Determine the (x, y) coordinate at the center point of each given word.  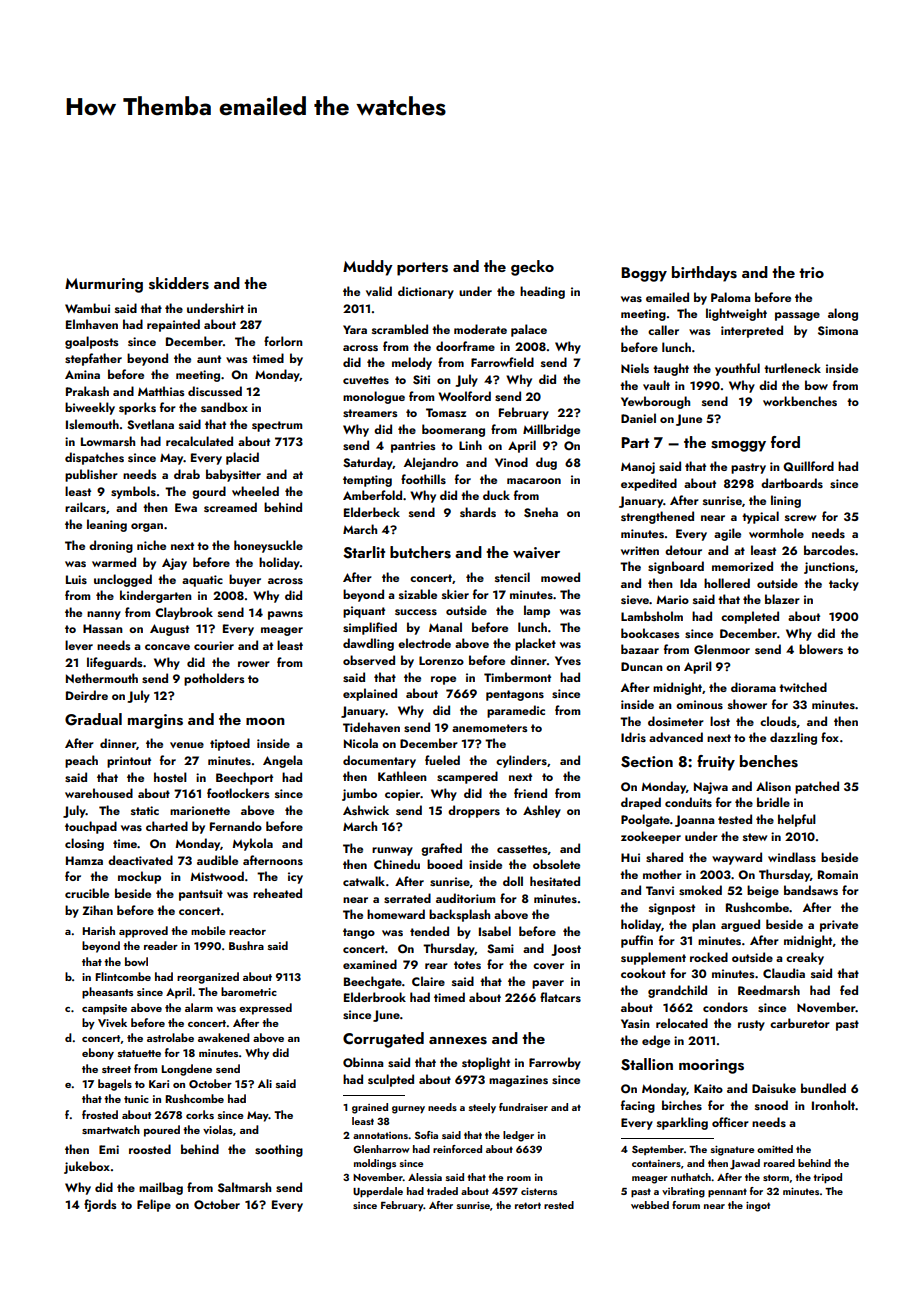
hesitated (555, 881)
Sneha (541, 512)
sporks (137, 408)
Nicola (361, 743)
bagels (115, 1085)
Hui (630, 857)
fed (849, 990)
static (145, 810)
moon (265, 721)
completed (750, 617)
